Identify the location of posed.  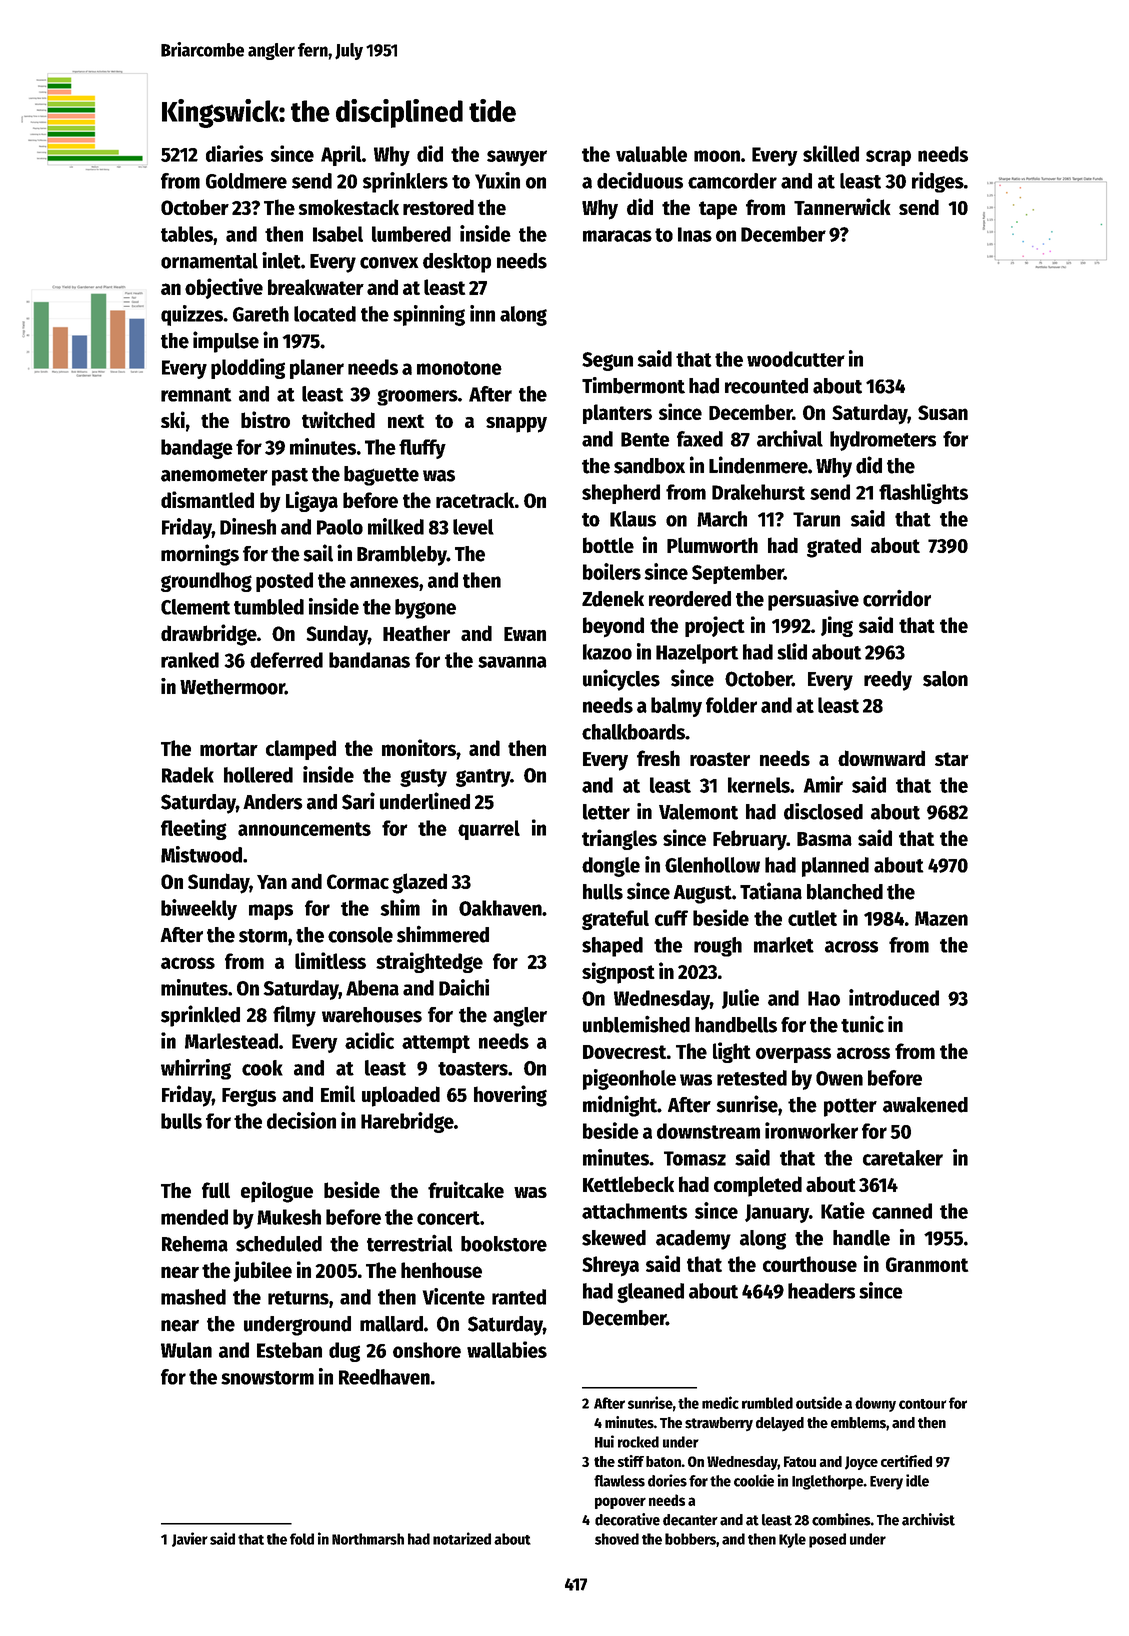
(827, 1540).
